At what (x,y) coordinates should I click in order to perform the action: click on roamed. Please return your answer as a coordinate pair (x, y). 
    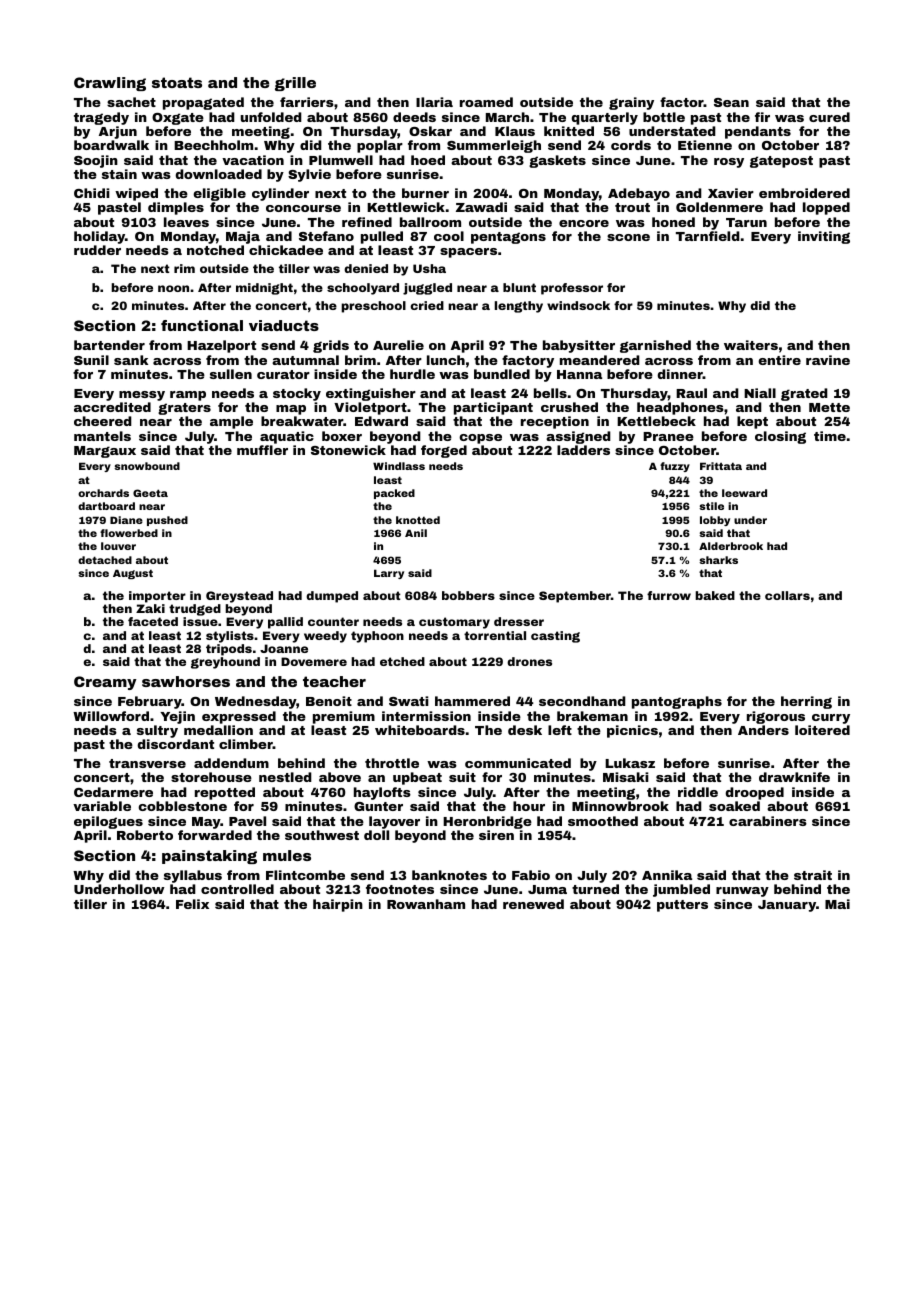
    Looking at the image, I should click on (486, 102).
